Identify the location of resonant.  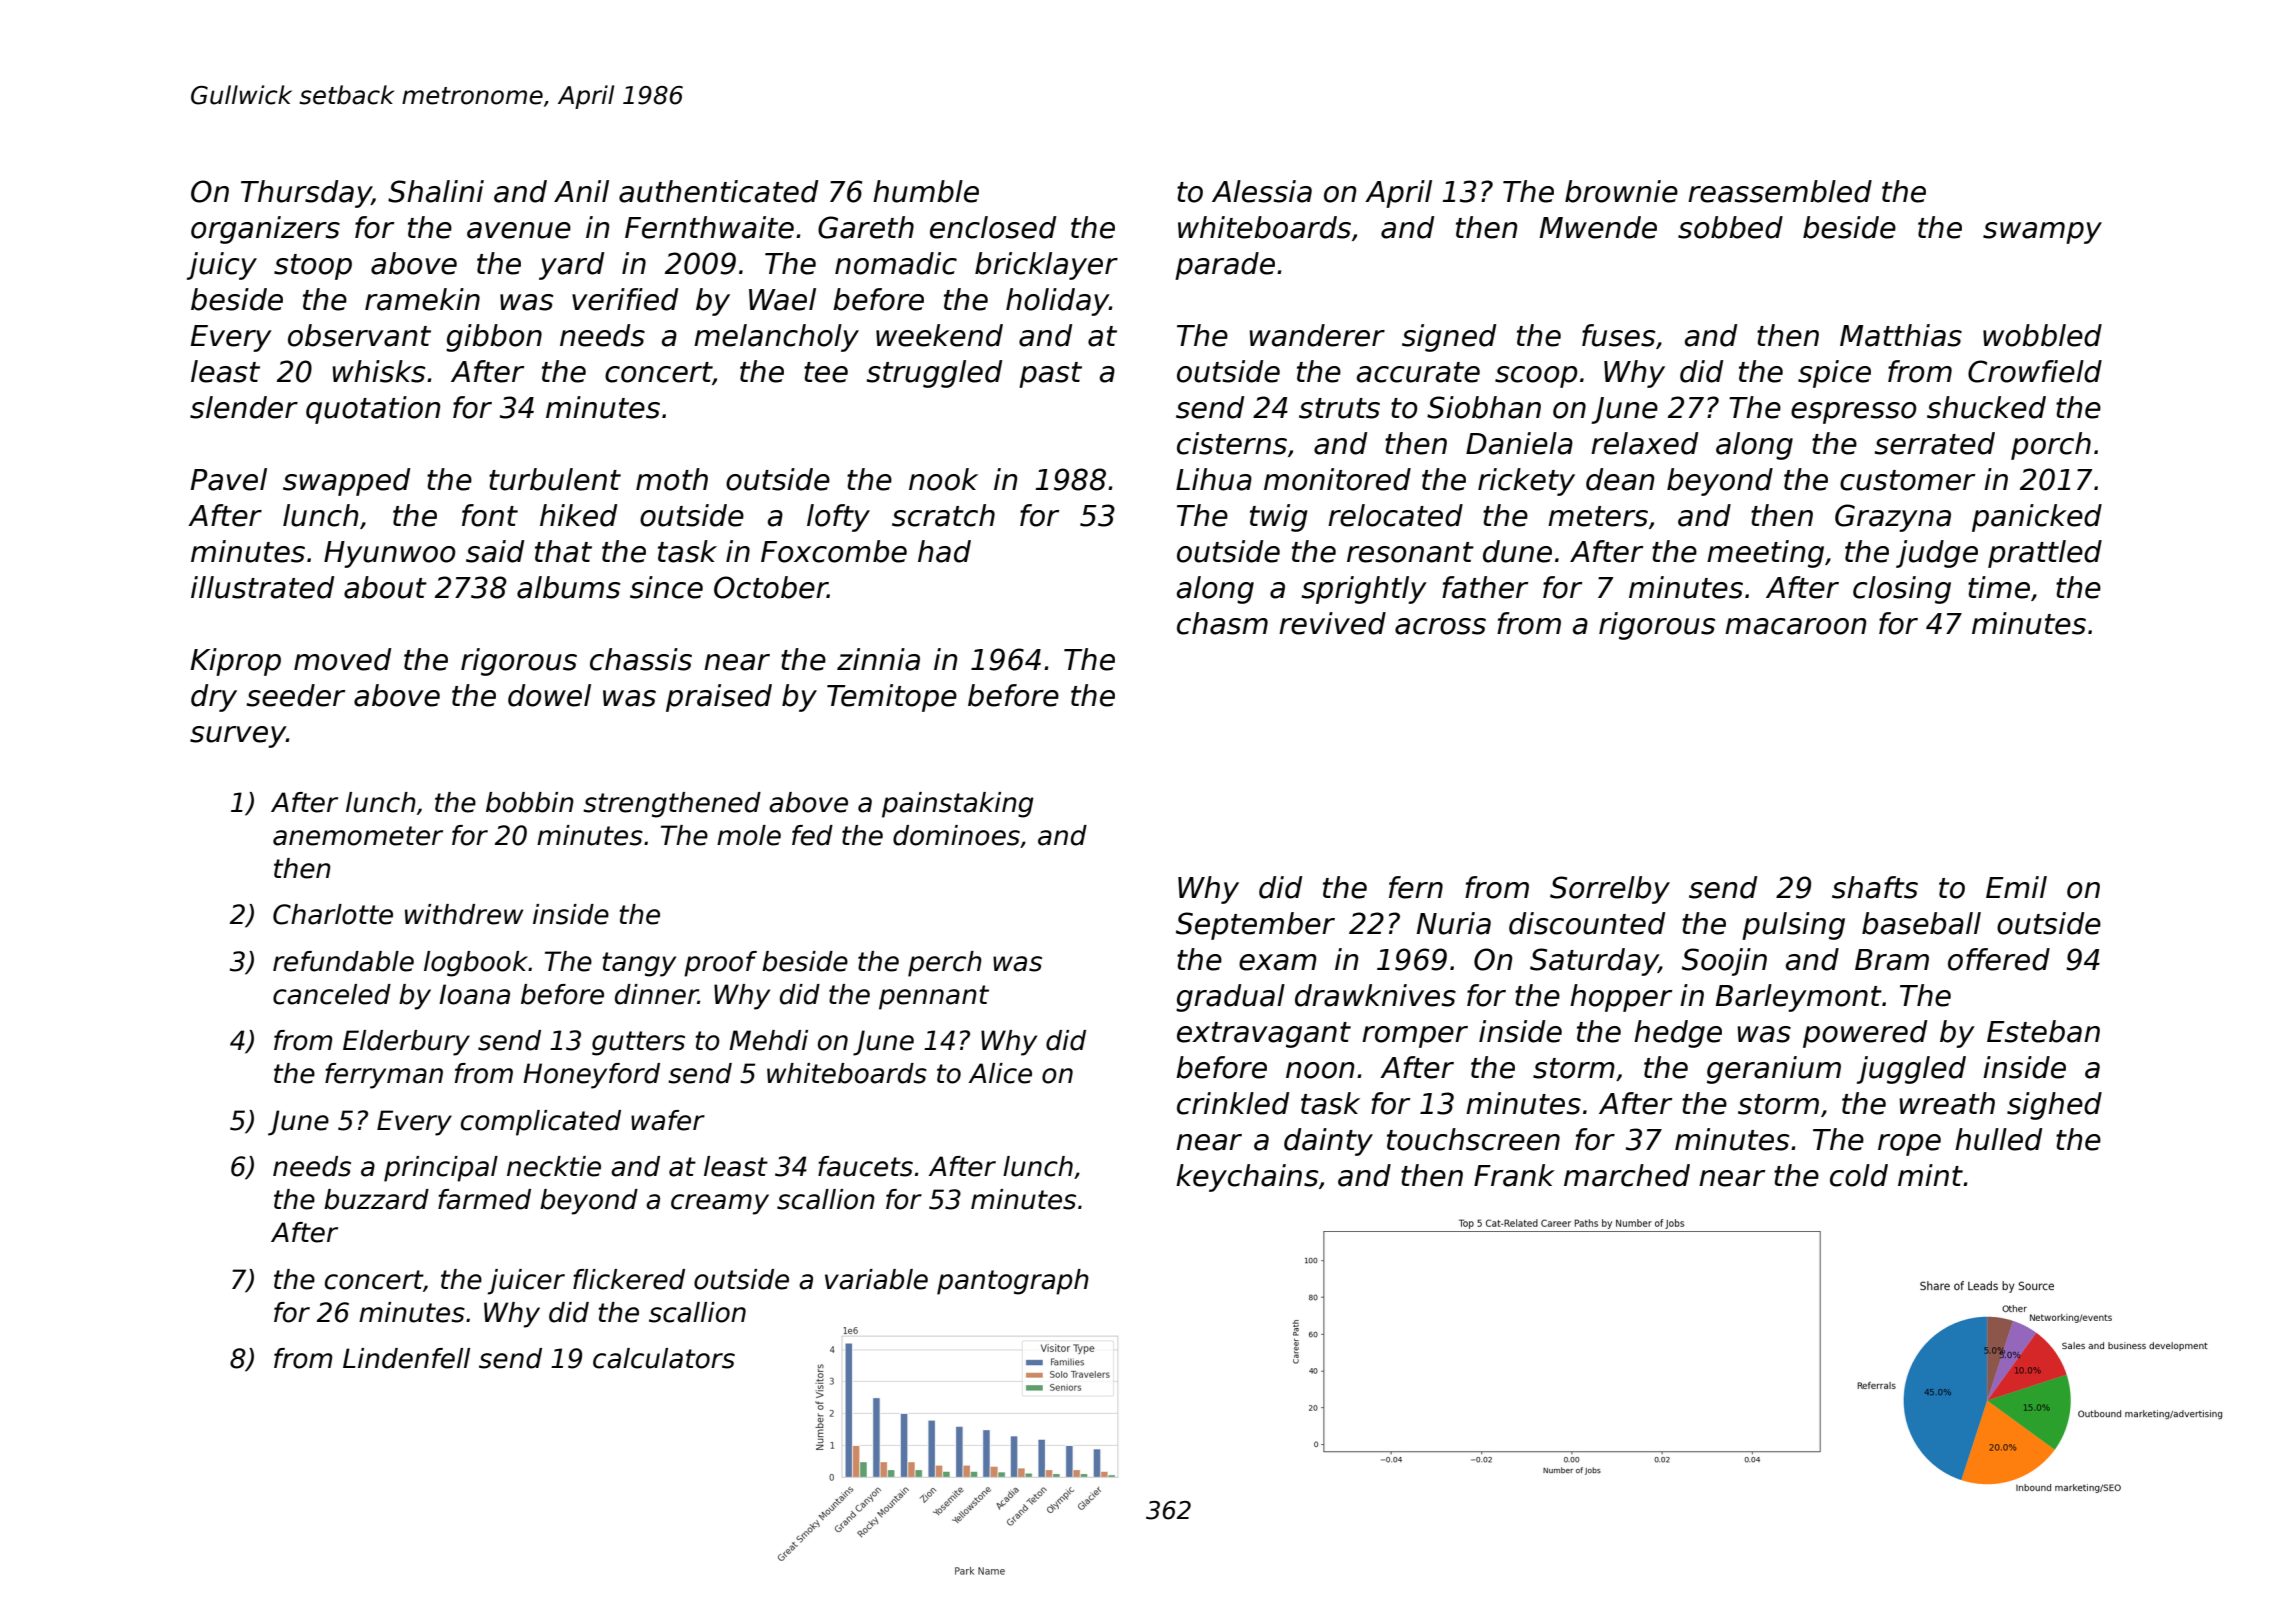
(1410, 552).
